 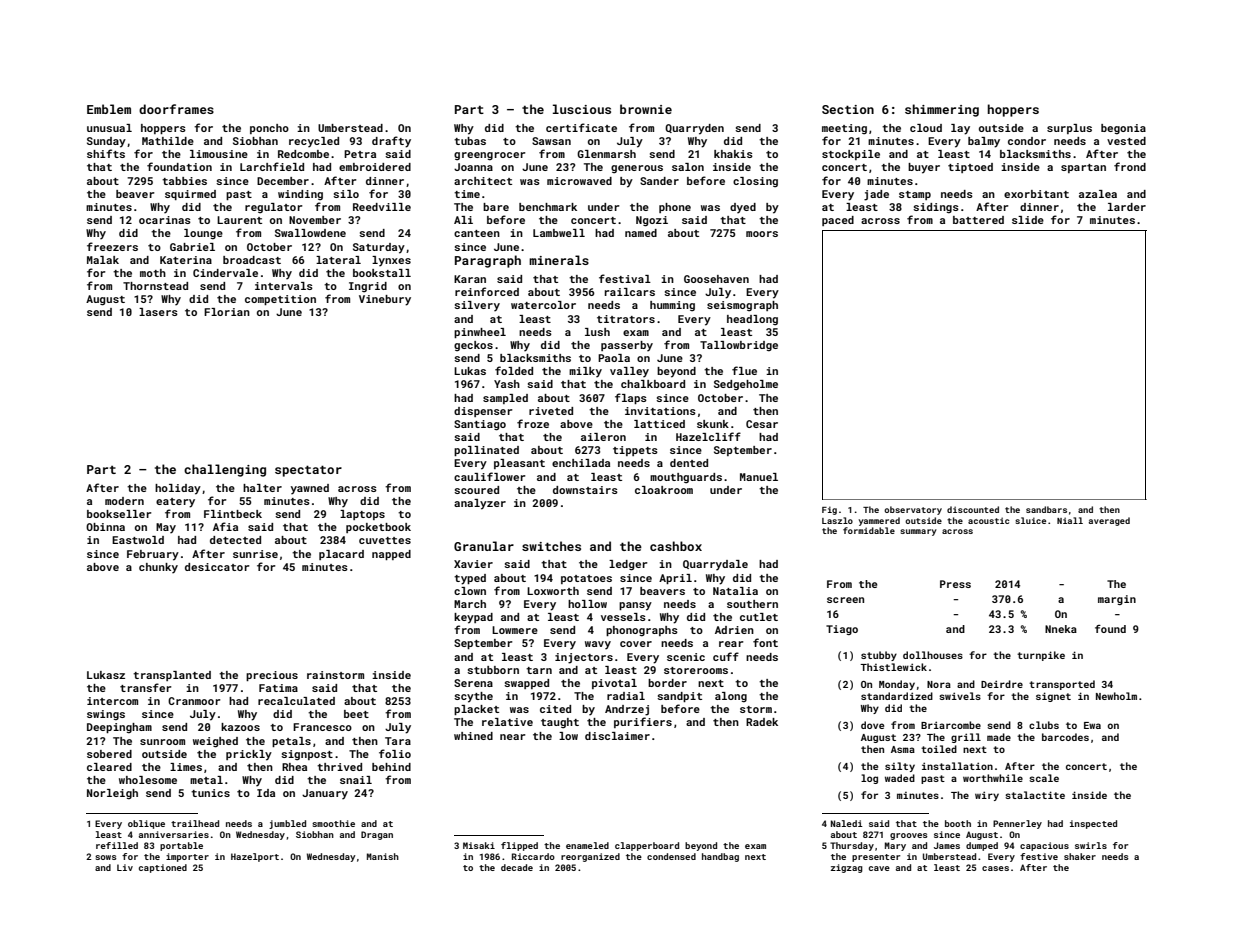 I want to click on decade, so click(x=517, y=867).
